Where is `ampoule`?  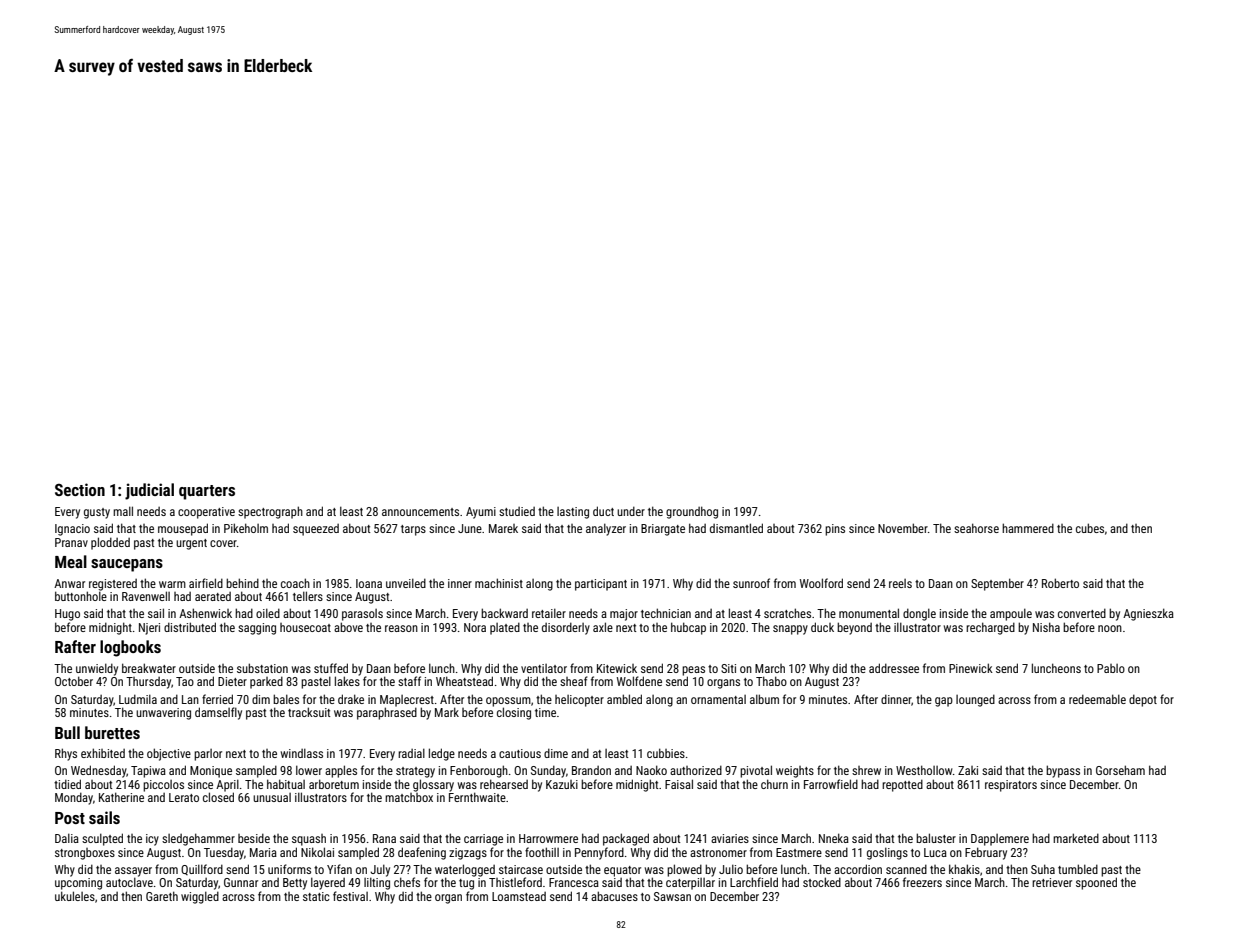 ampoule is located at coordinates (1011, 614).
